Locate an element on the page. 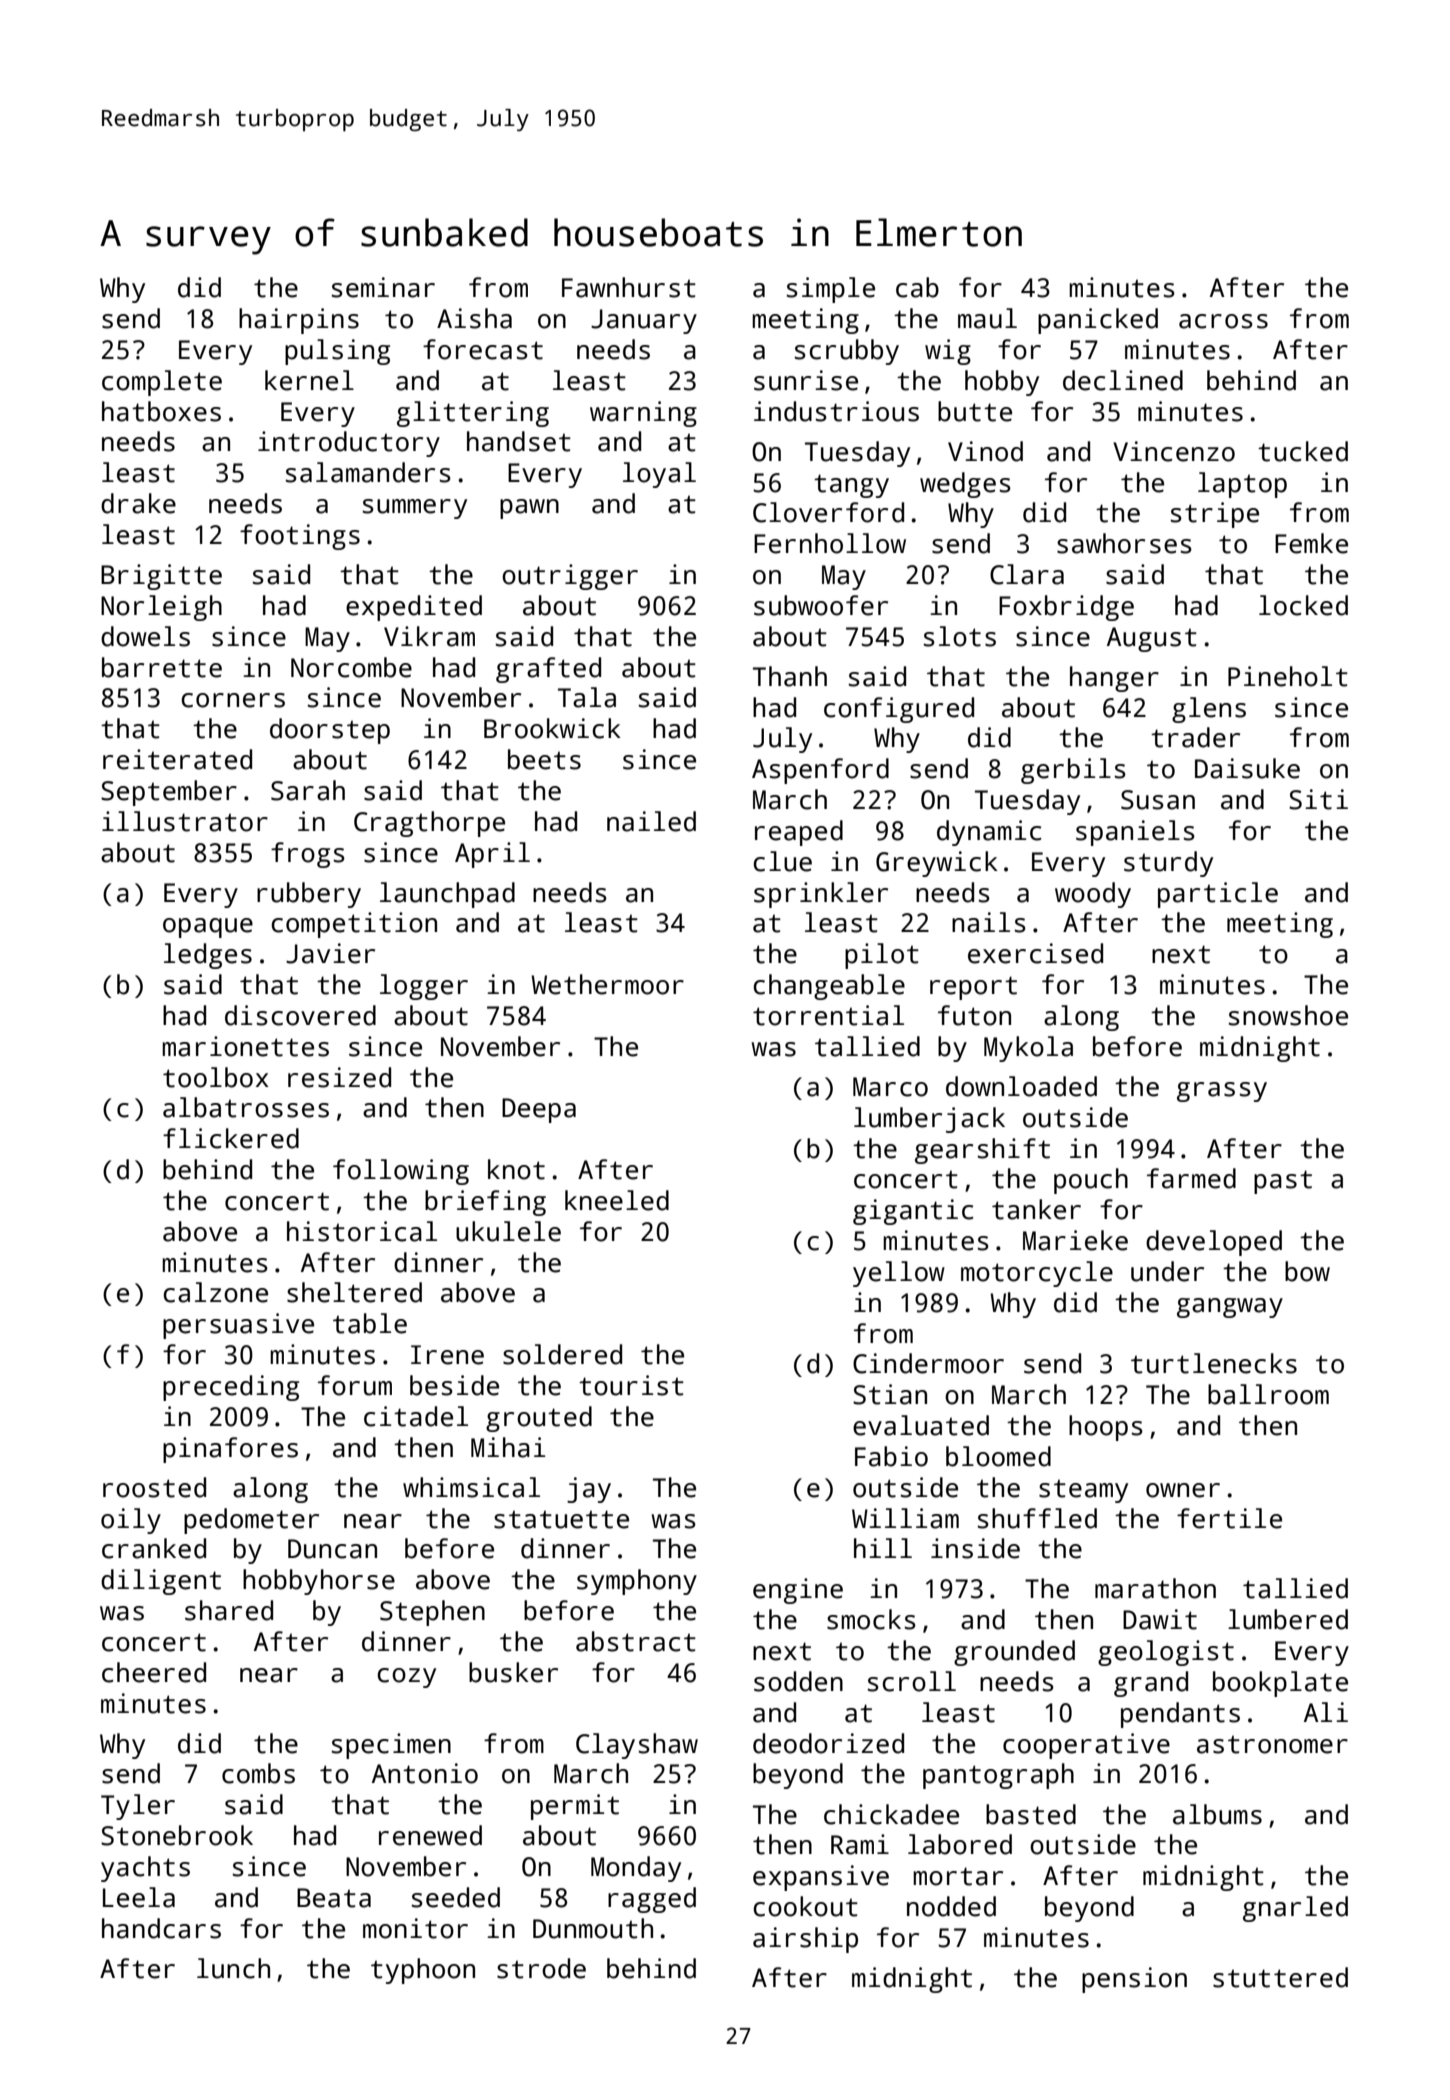  simple is located at coordinates (831, 290).
